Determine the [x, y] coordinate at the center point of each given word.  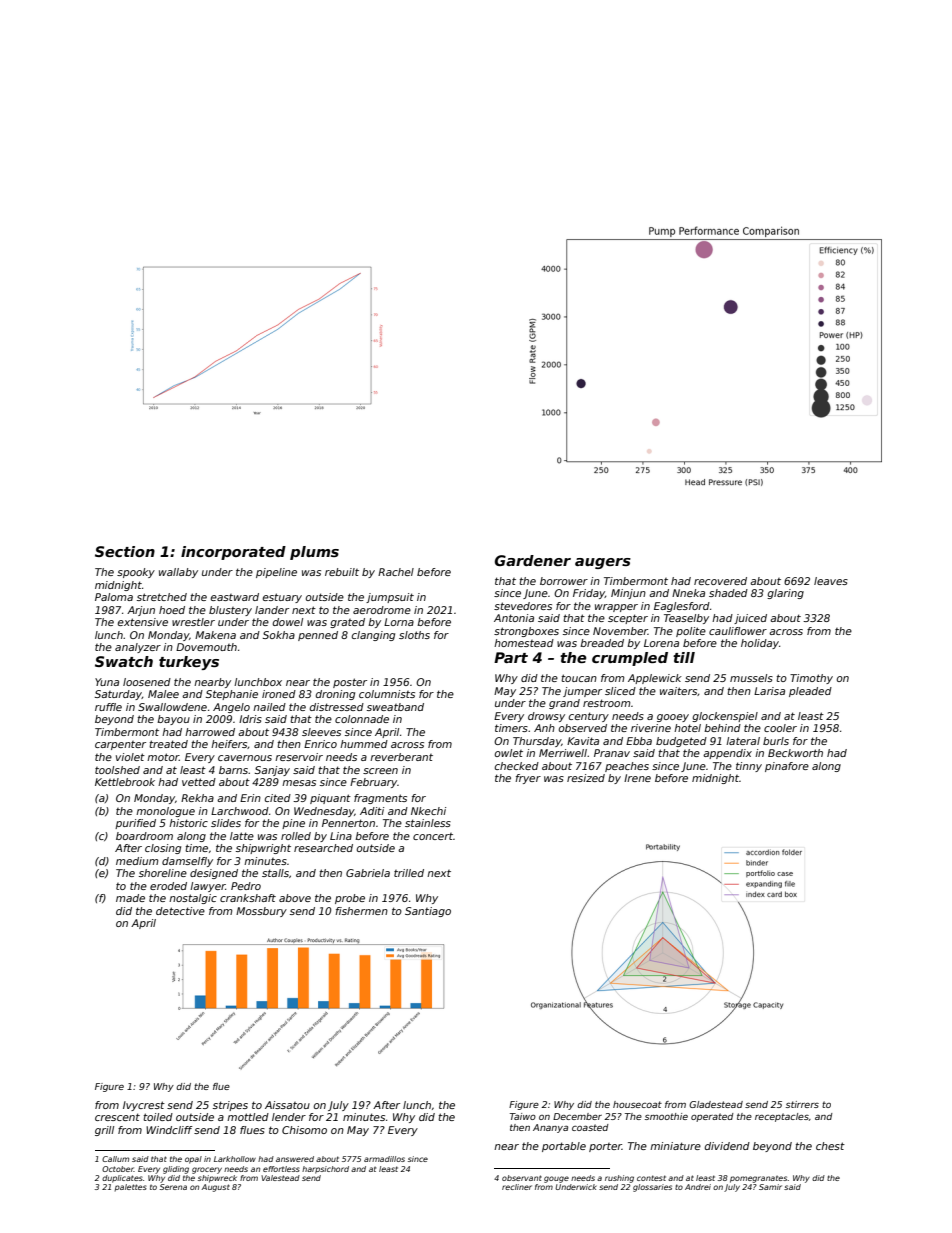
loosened [147, 682]
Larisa [769, 691]
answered [295, 1159]
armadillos [384, 1159]
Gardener [533, 560]
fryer [528, 779]
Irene [637, 778]
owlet [508, 753]
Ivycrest [144, 1106]
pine [293, 824]
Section [125, 551]
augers [603, 563]
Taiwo [523, 1116]
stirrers [802, 1104]
